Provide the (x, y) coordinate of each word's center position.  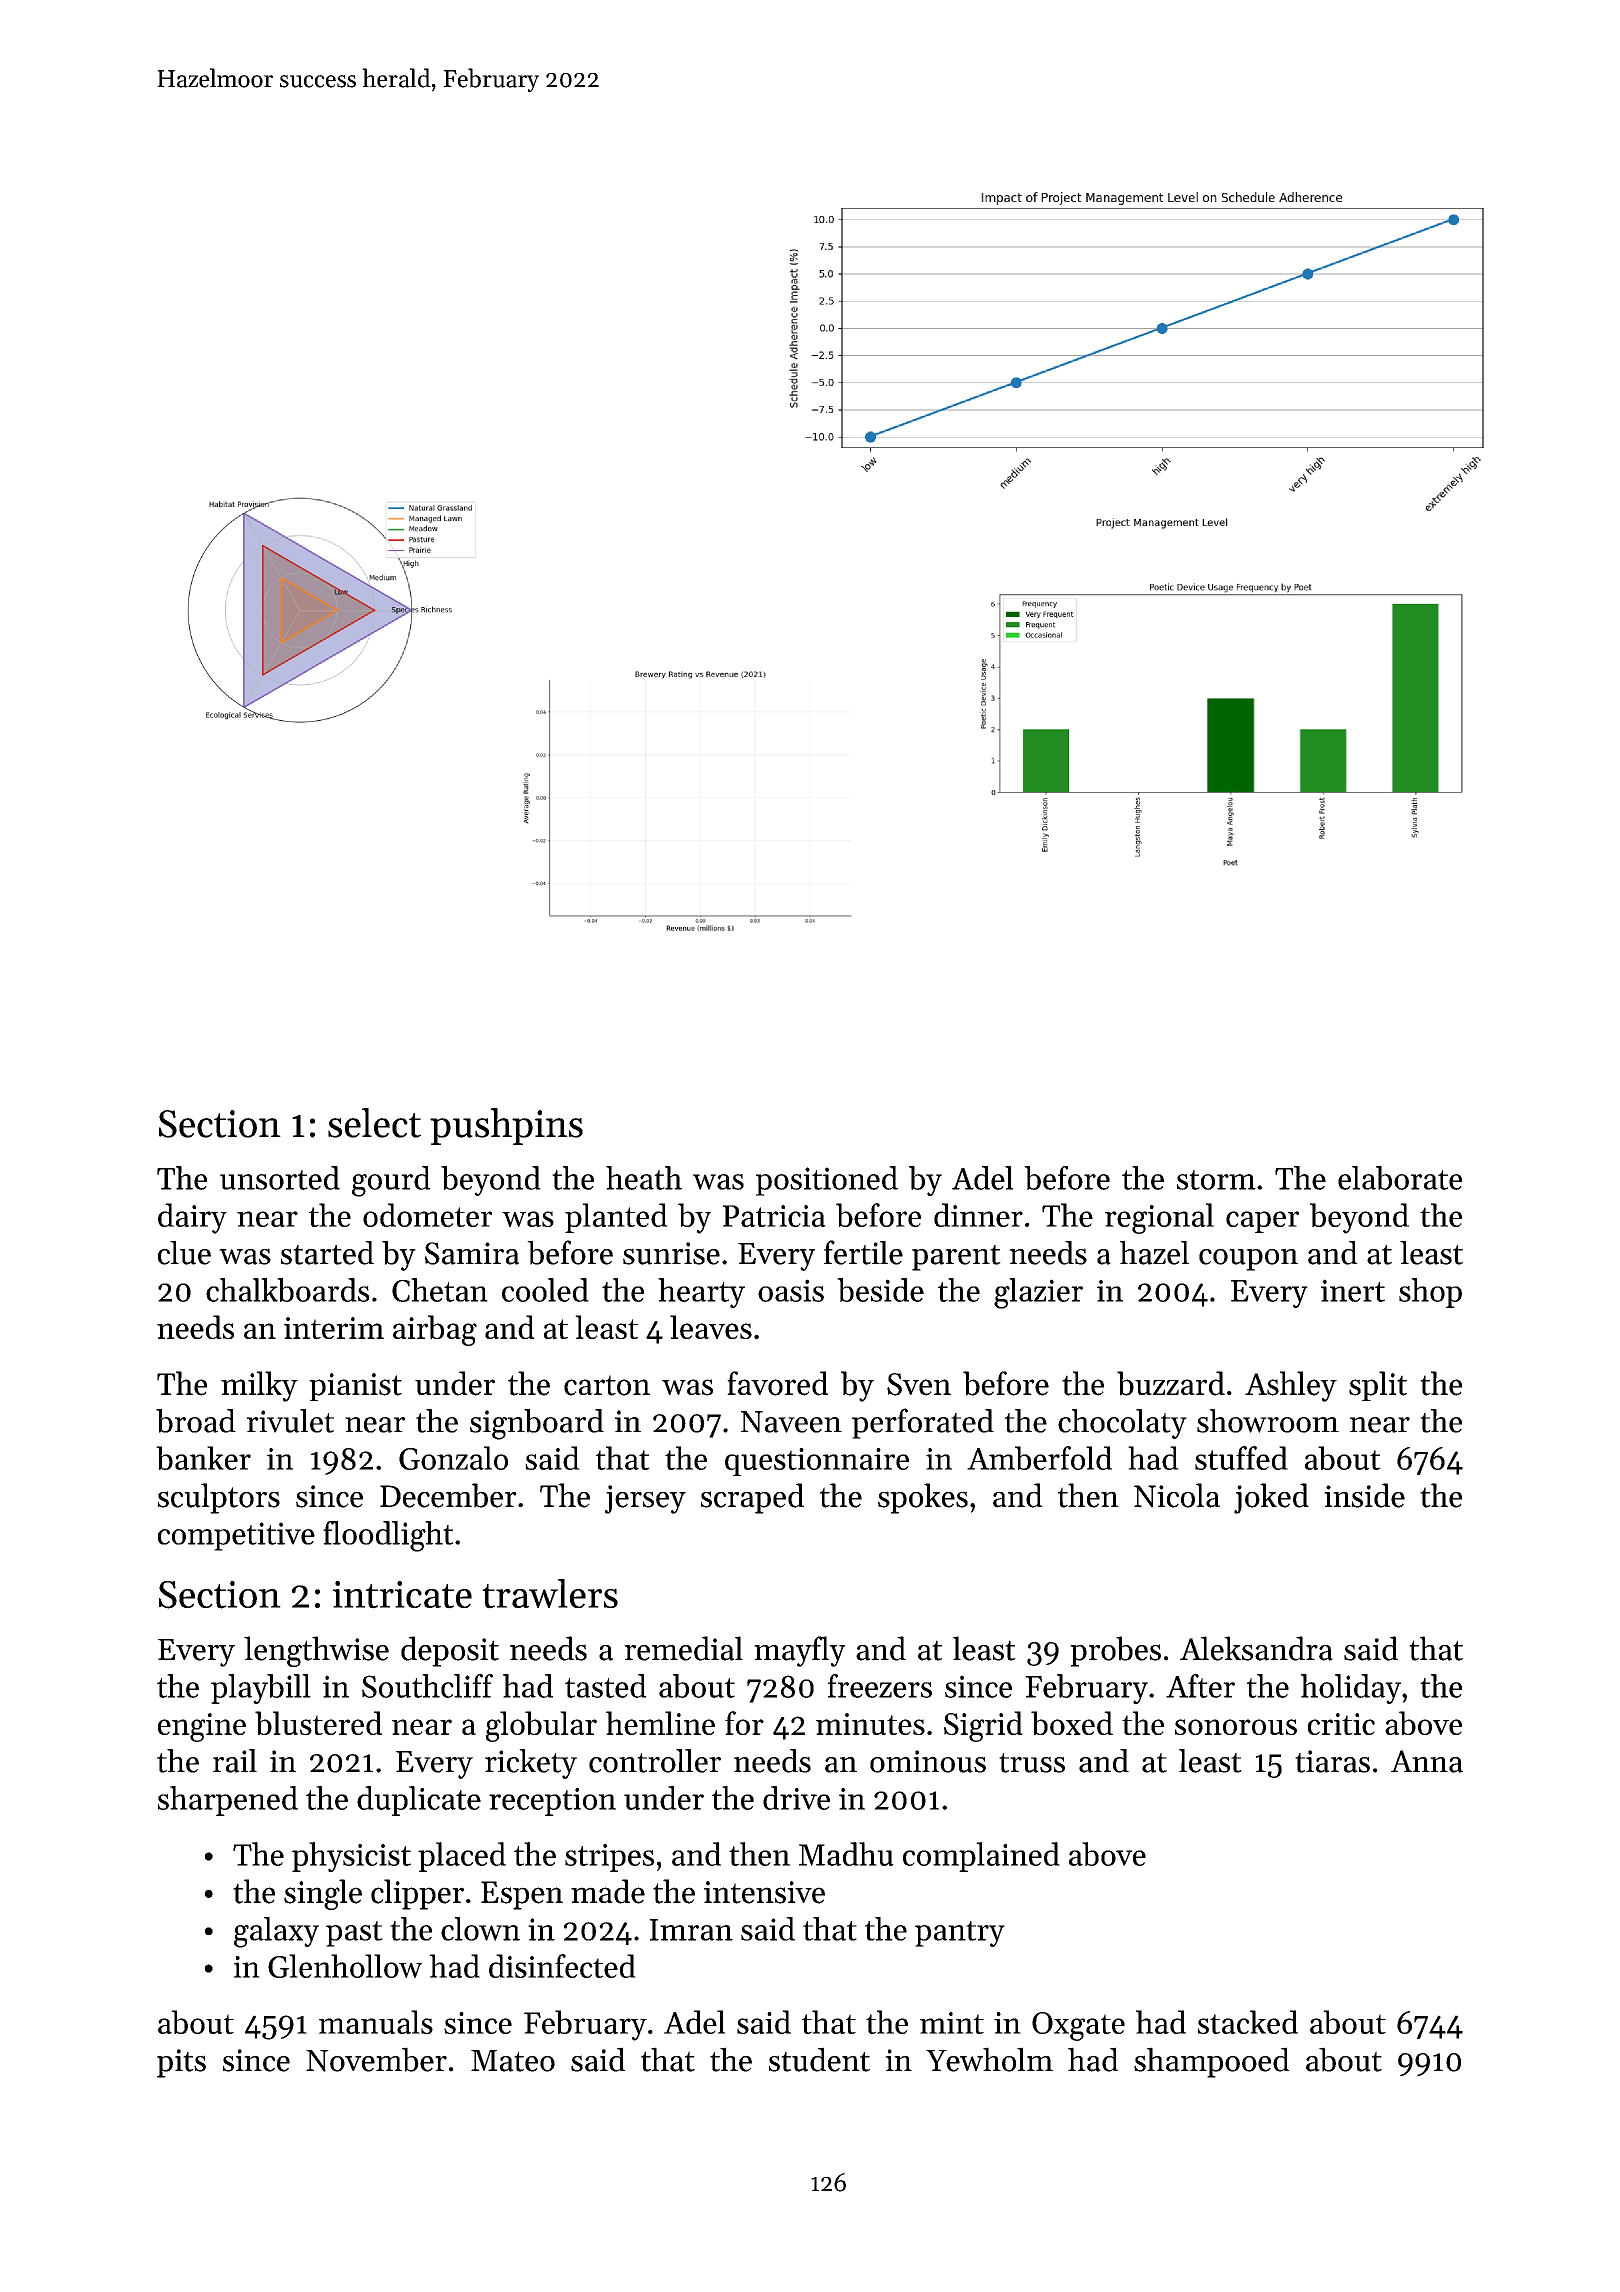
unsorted (280, 1178)
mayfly (800, 1651)
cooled (545, 1290)
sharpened (228, 1801)
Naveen (791, 1422)
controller (655, 1761)
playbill (261, 1689)
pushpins (506, 1126)
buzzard (1171, 1383)
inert (1353, 1290)
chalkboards (287, 1290)
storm (1216, 1180)
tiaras (1332, 1761)
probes (1115, 1651)
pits (181, 2063)
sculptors (219, 1498)
